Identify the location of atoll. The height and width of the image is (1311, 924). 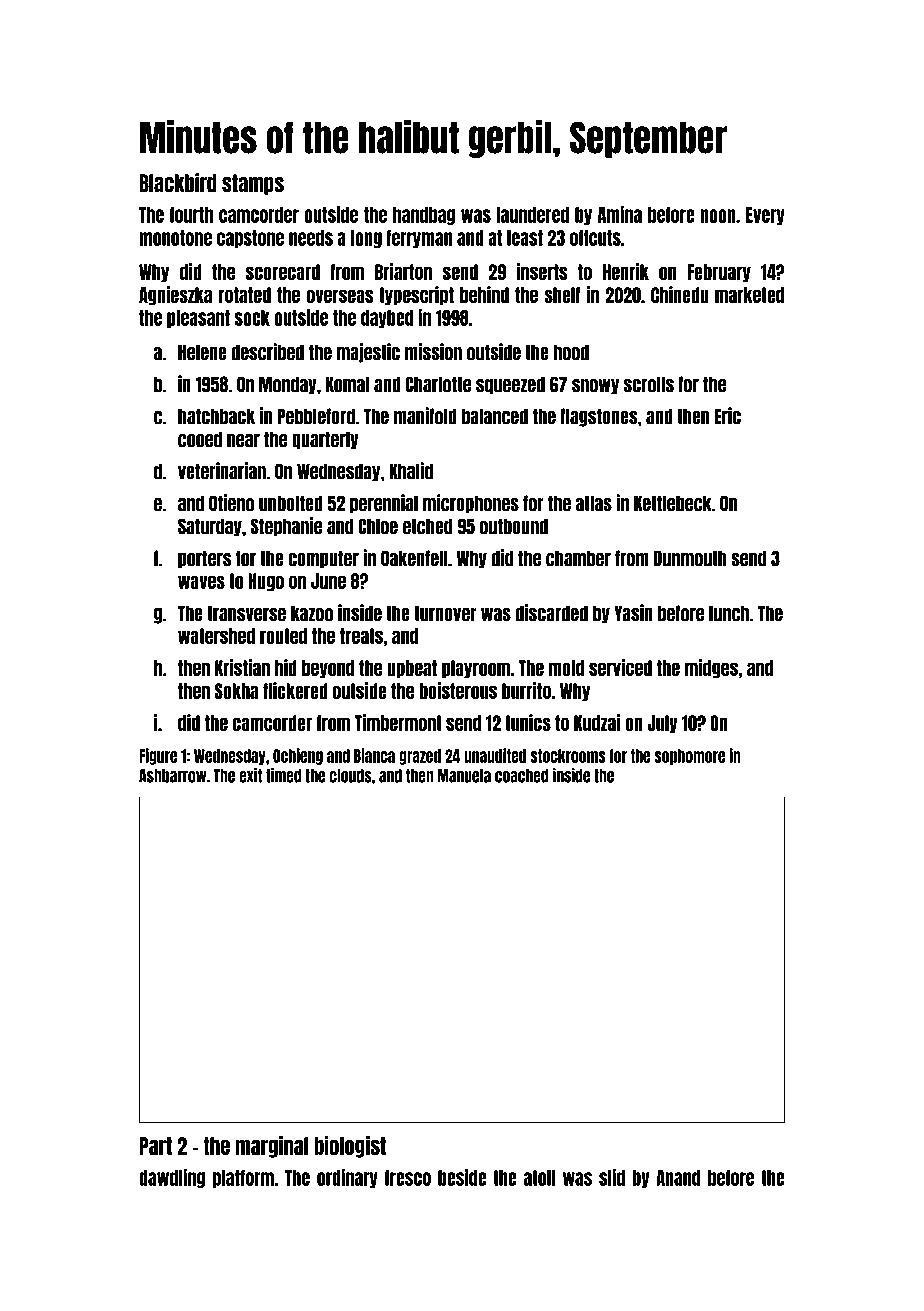
(539, 1178).
